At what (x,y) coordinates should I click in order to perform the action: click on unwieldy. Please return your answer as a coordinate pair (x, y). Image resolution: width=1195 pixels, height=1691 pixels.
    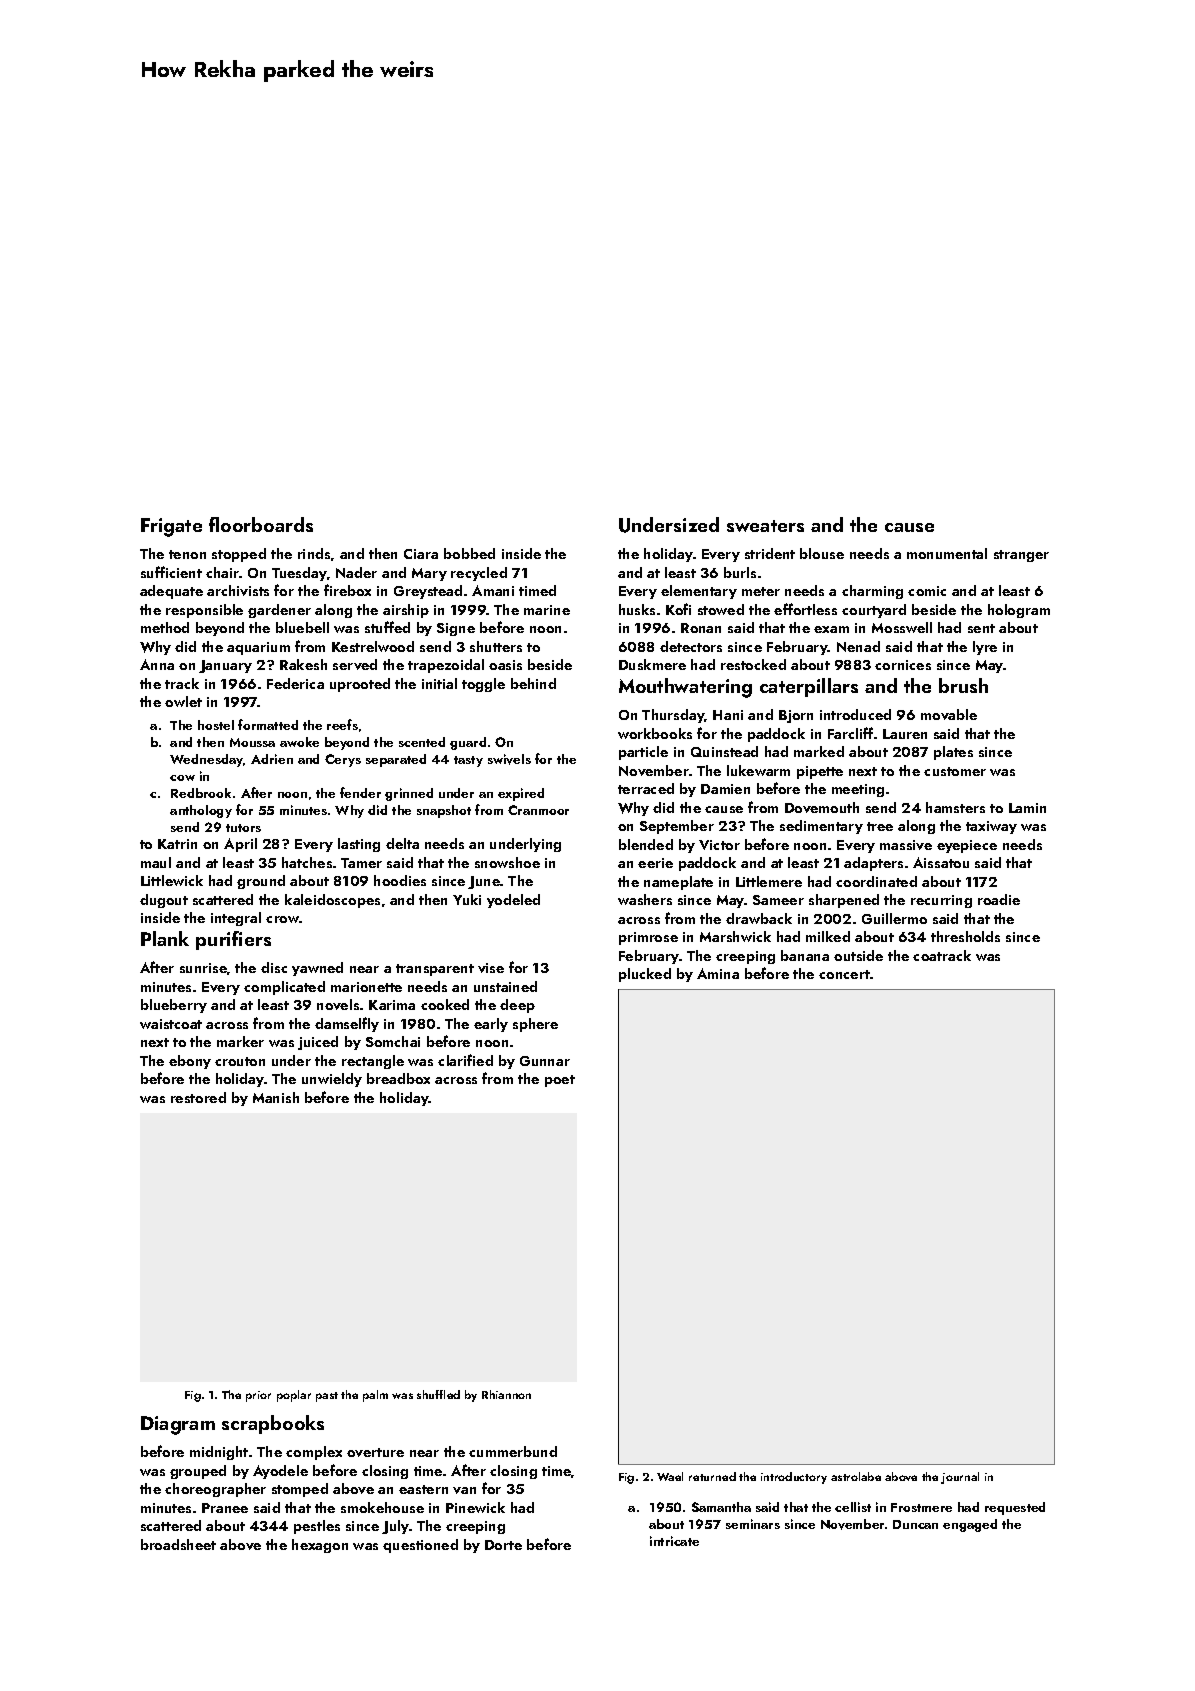
    Looking at the image, I should click on (332, 1080).
